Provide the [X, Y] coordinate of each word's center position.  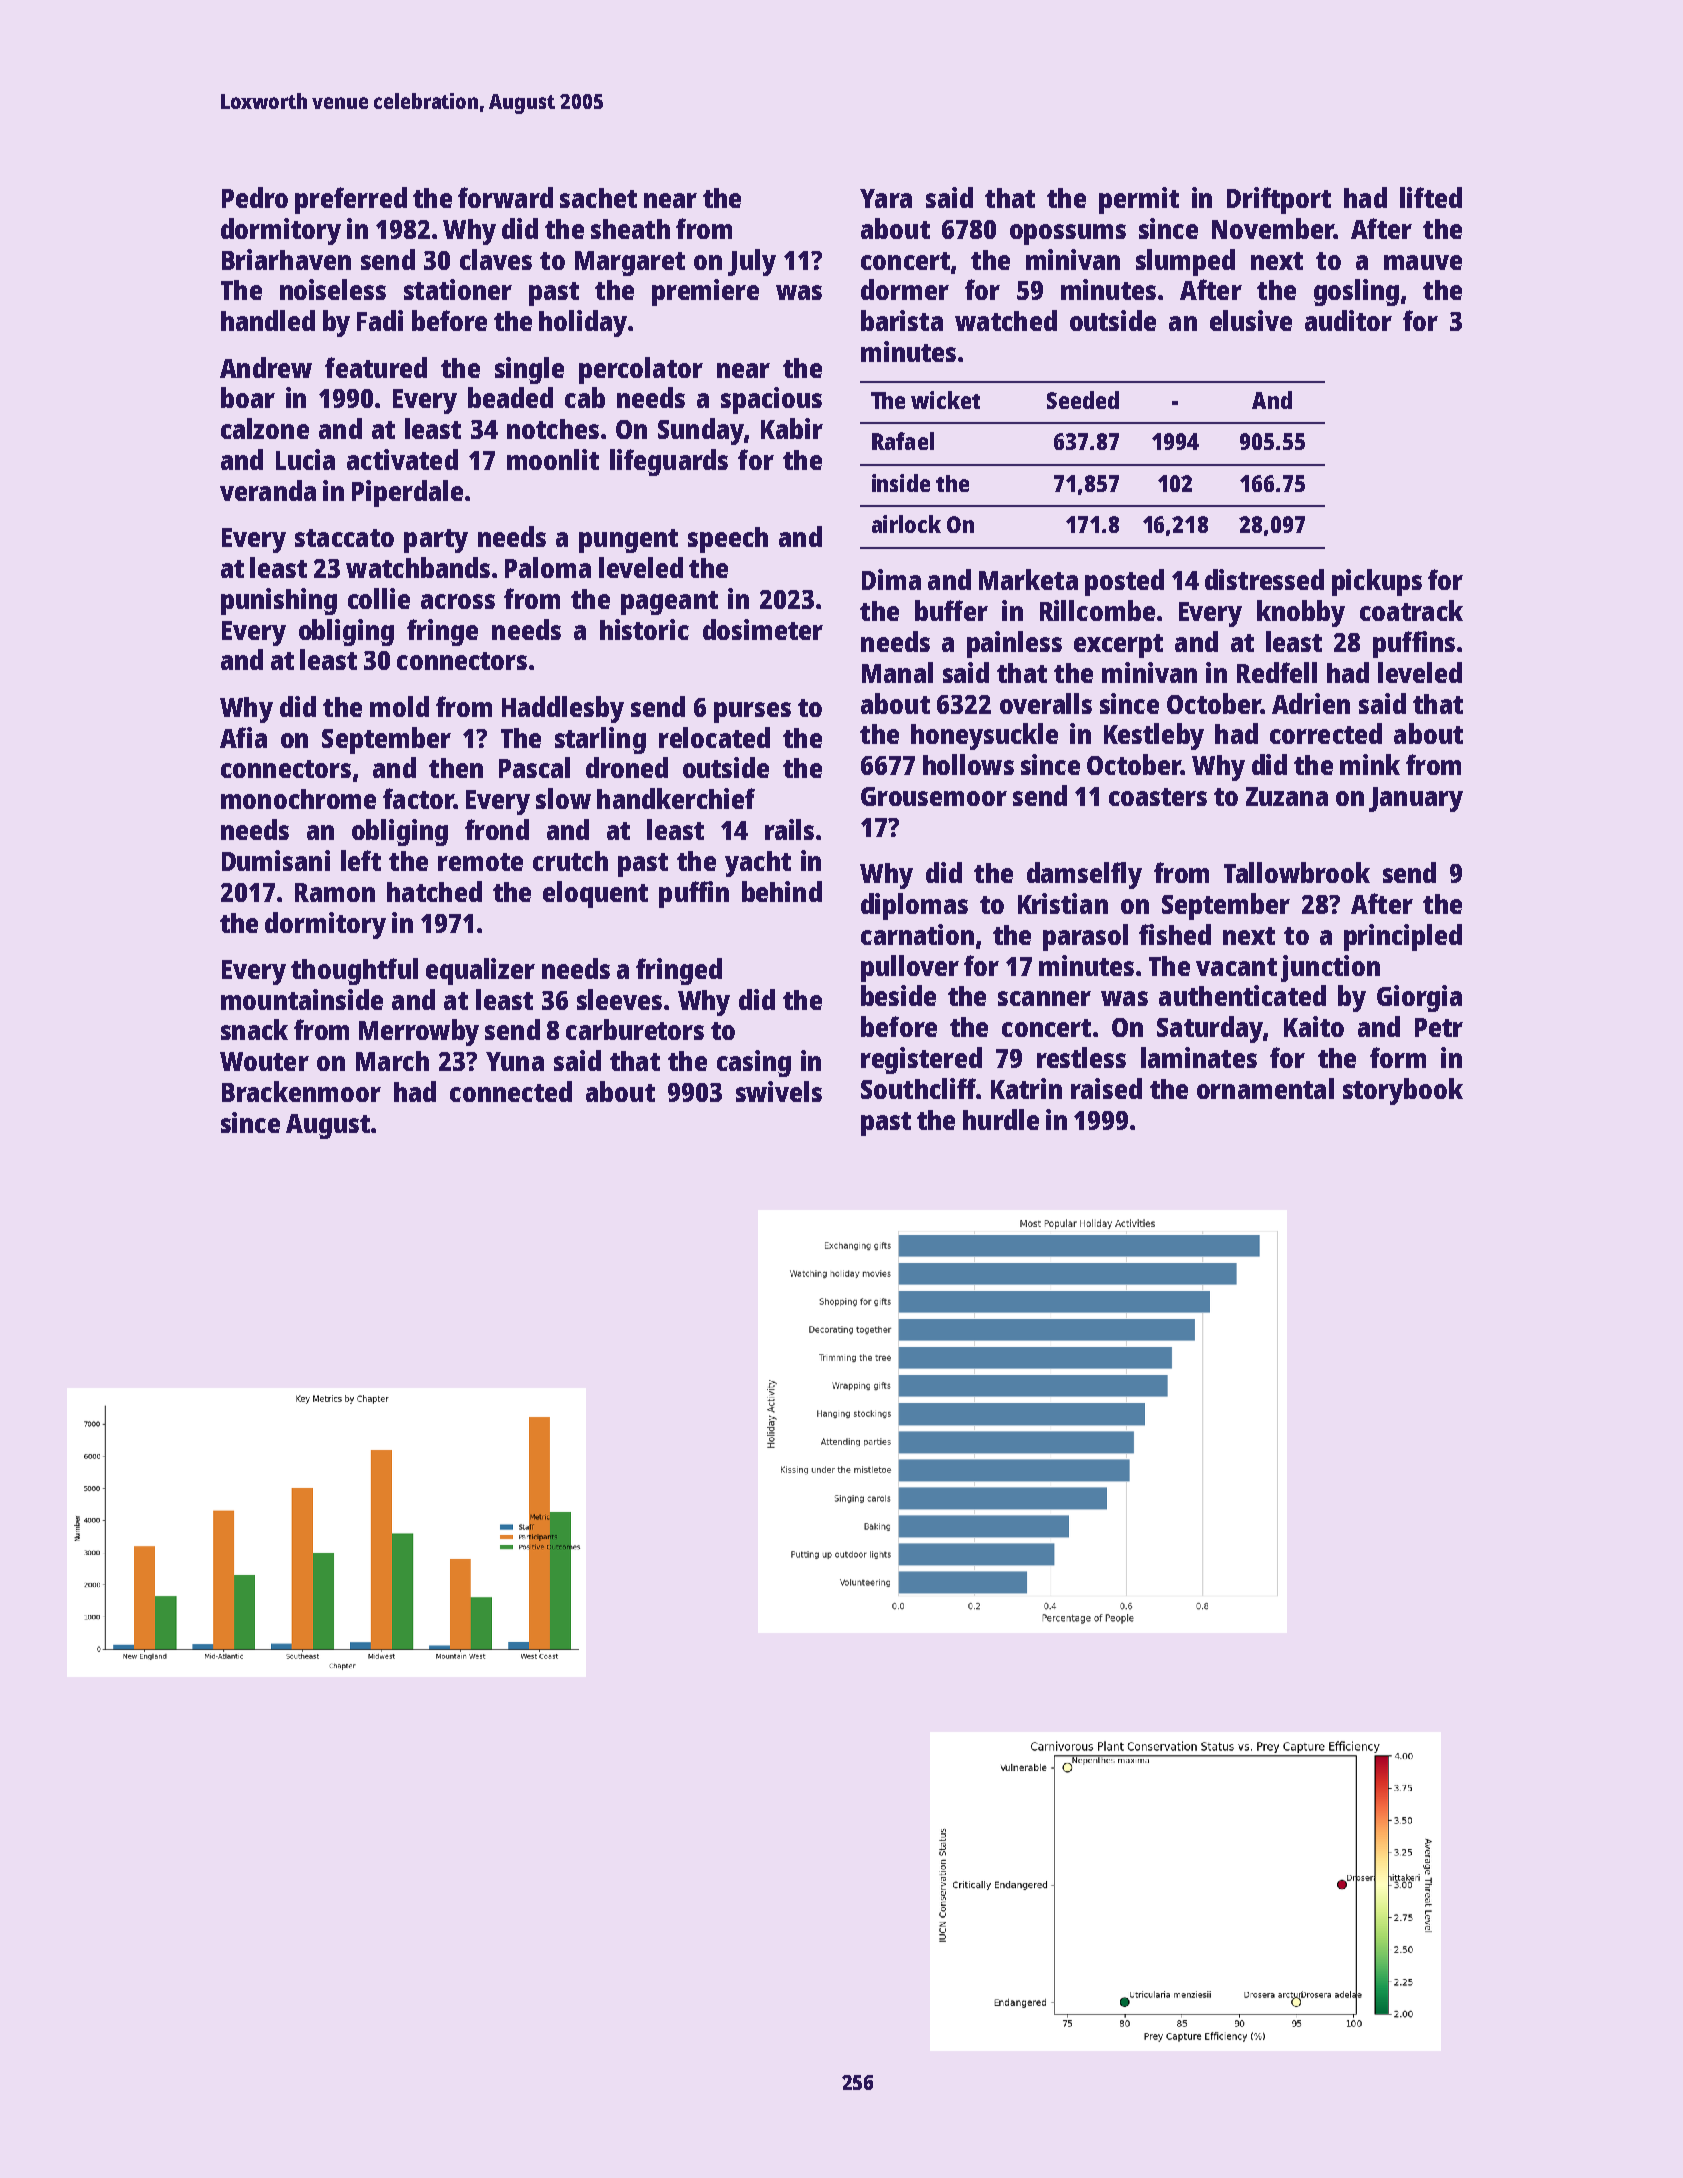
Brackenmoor [301, 1091]
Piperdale [407, 493]
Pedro [255, 197]
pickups [1377, 582]
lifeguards [669, 462]
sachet [598, 198]
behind [782, 891]
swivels [779, 1091]
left [361, 860]
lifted [1431, 197]
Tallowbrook [1297, 872]
